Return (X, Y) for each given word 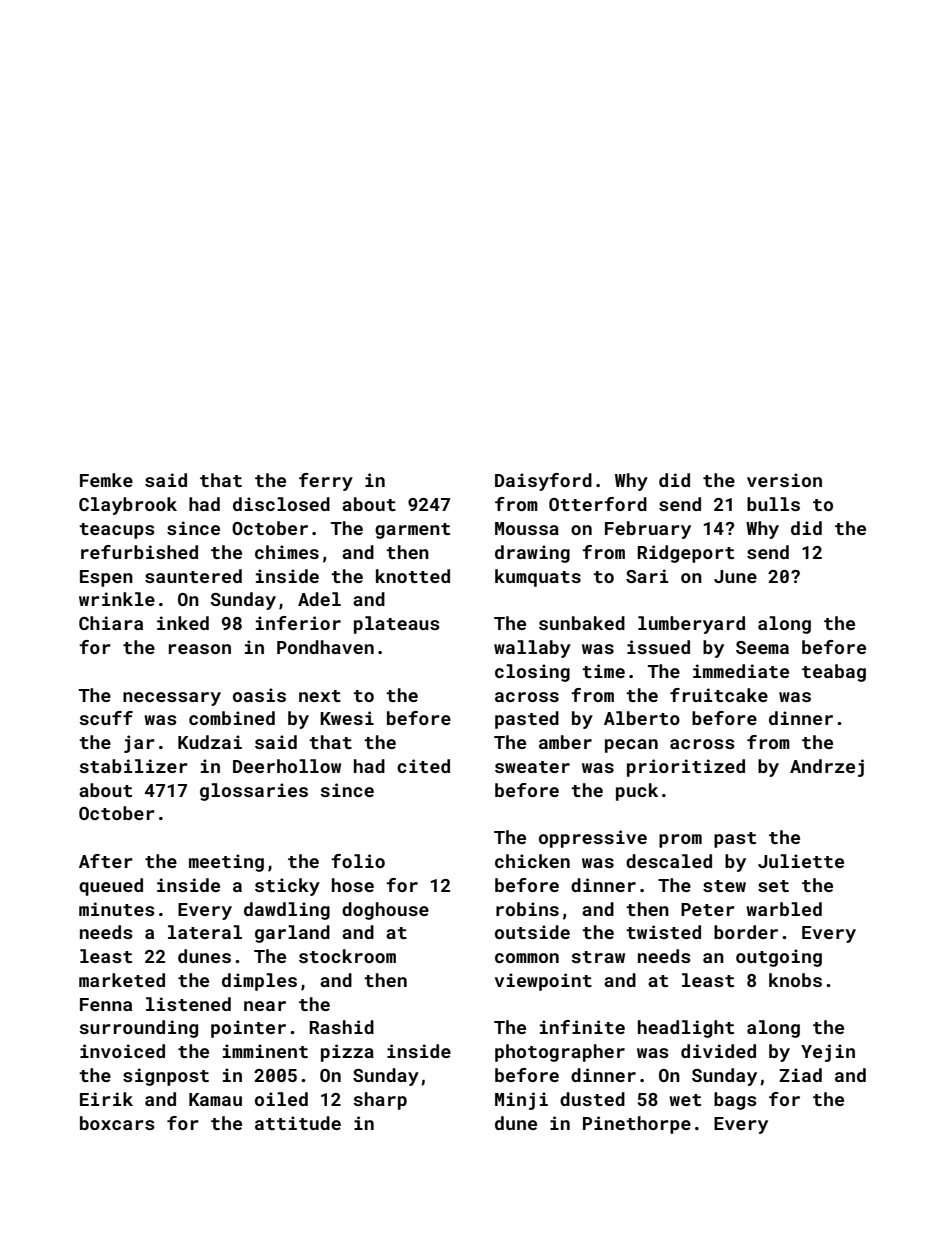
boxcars (117, 1123)
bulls (773, 504)
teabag (834, 673)
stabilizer (134, 766)
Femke (106, 480)
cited (423, 766)
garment (412, 531)
